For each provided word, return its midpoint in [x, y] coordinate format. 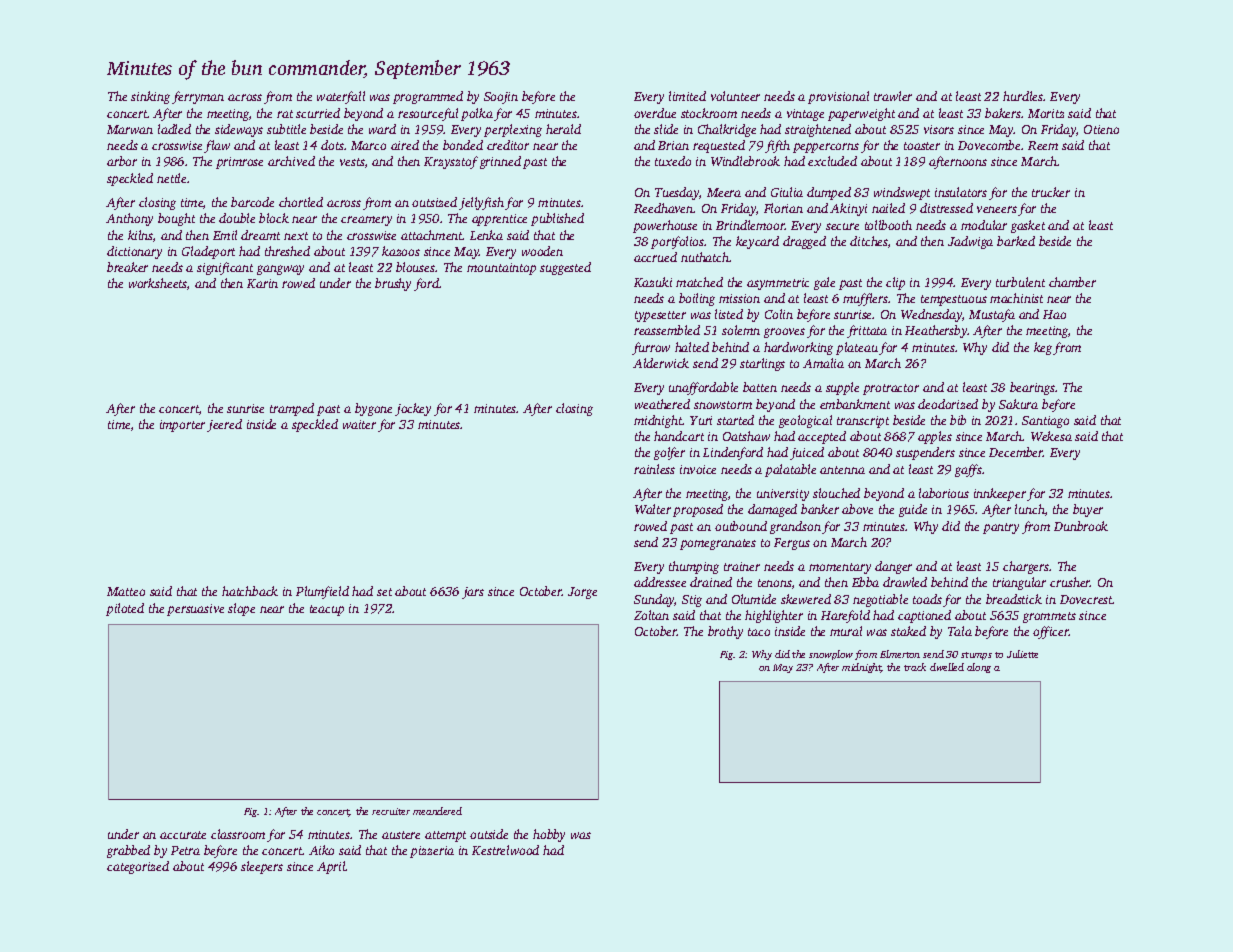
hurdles [1023, 96]
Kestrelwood [505, 850]
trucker [1051, 192]
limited [687, 96]
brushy [393, 284]
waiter [359, 424]
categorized [138, 867]
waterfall [341, 97]
